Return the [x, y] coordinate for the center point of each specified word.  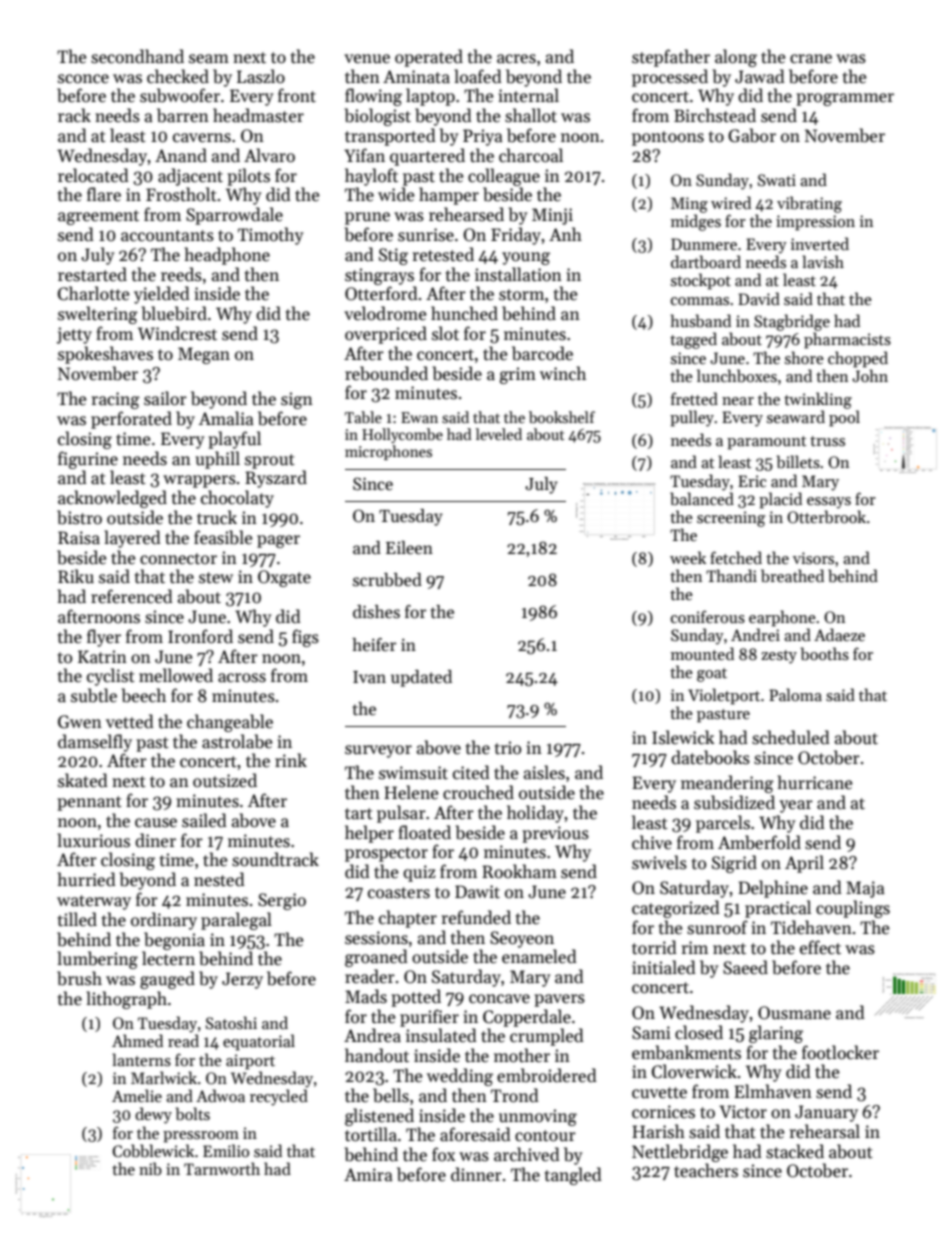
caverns [202, 138]
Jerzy [242, 980]
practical [778, 909]
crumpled [547, 1037]
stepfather [671, 58]
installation [518, 274]
